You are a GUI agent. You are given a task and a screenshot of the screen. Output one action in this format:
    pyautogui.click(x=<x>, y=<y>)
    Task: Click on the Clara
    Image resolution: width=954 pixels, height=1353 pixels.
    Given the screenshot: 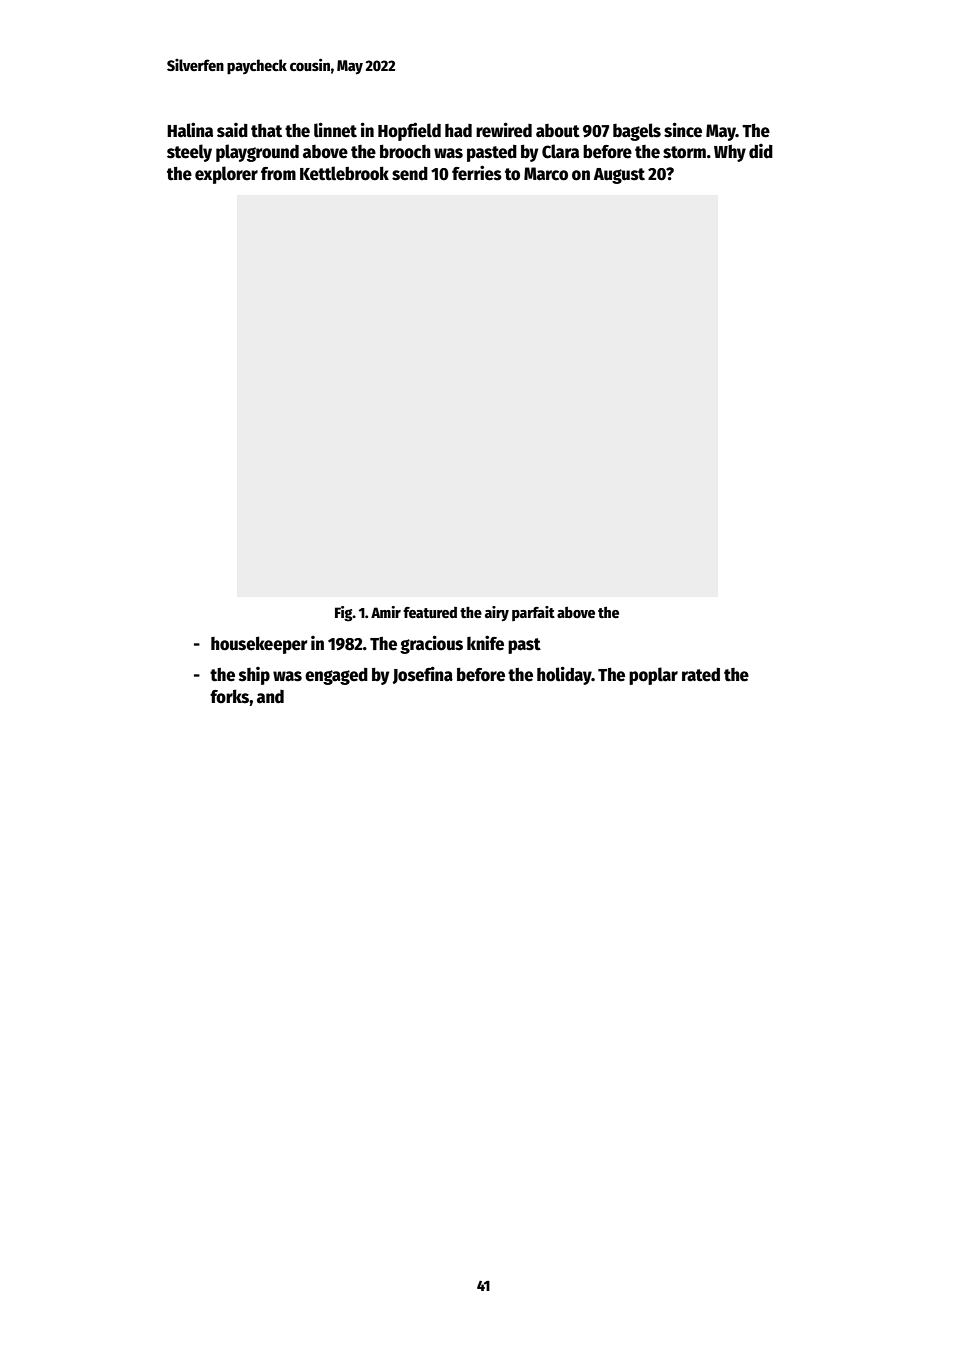 What is the action you would take?
    pyautogui.click(x=560, y=151)
